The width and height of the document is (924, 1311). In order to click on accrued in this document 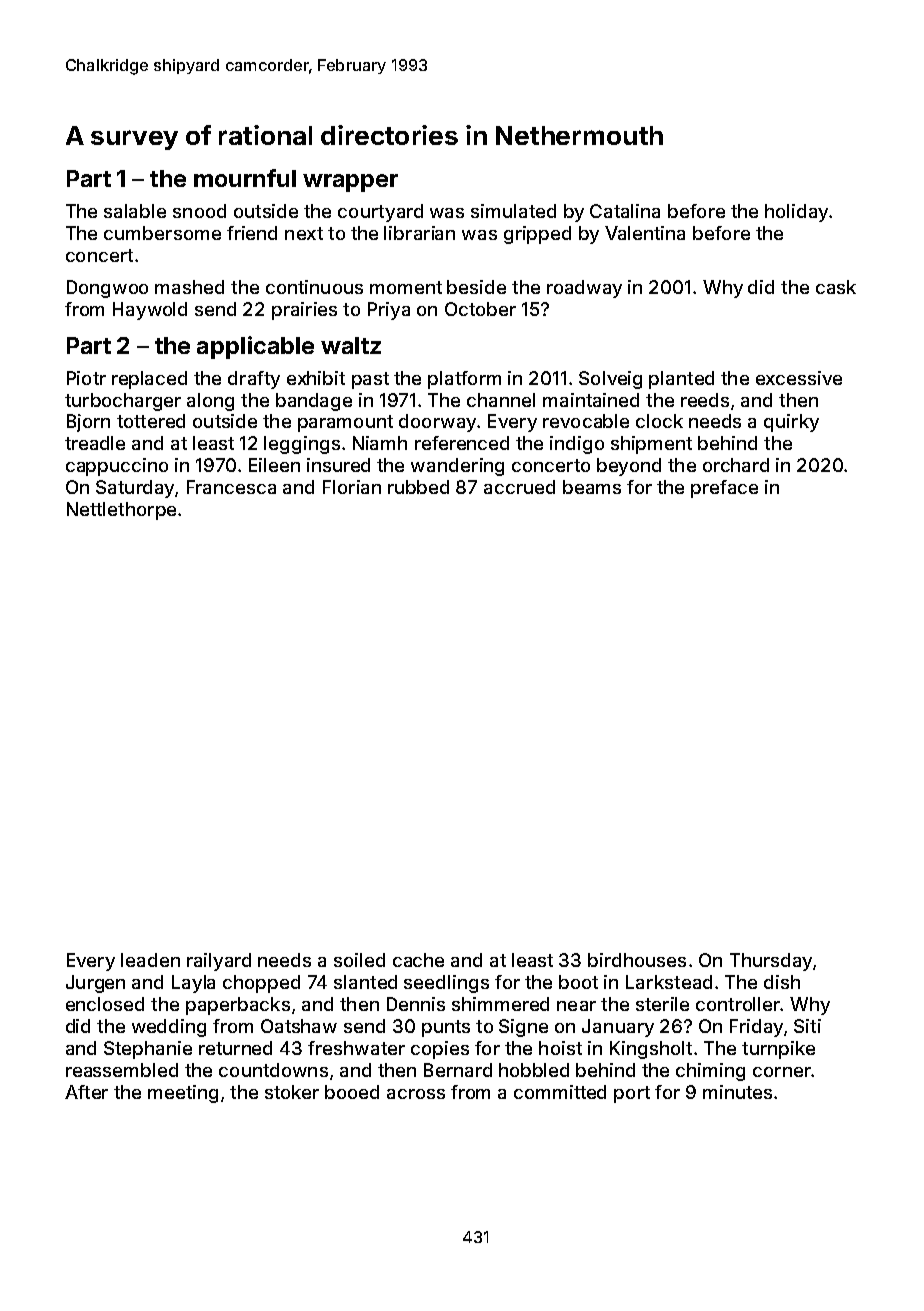, I will do `click(519, 487)`.
